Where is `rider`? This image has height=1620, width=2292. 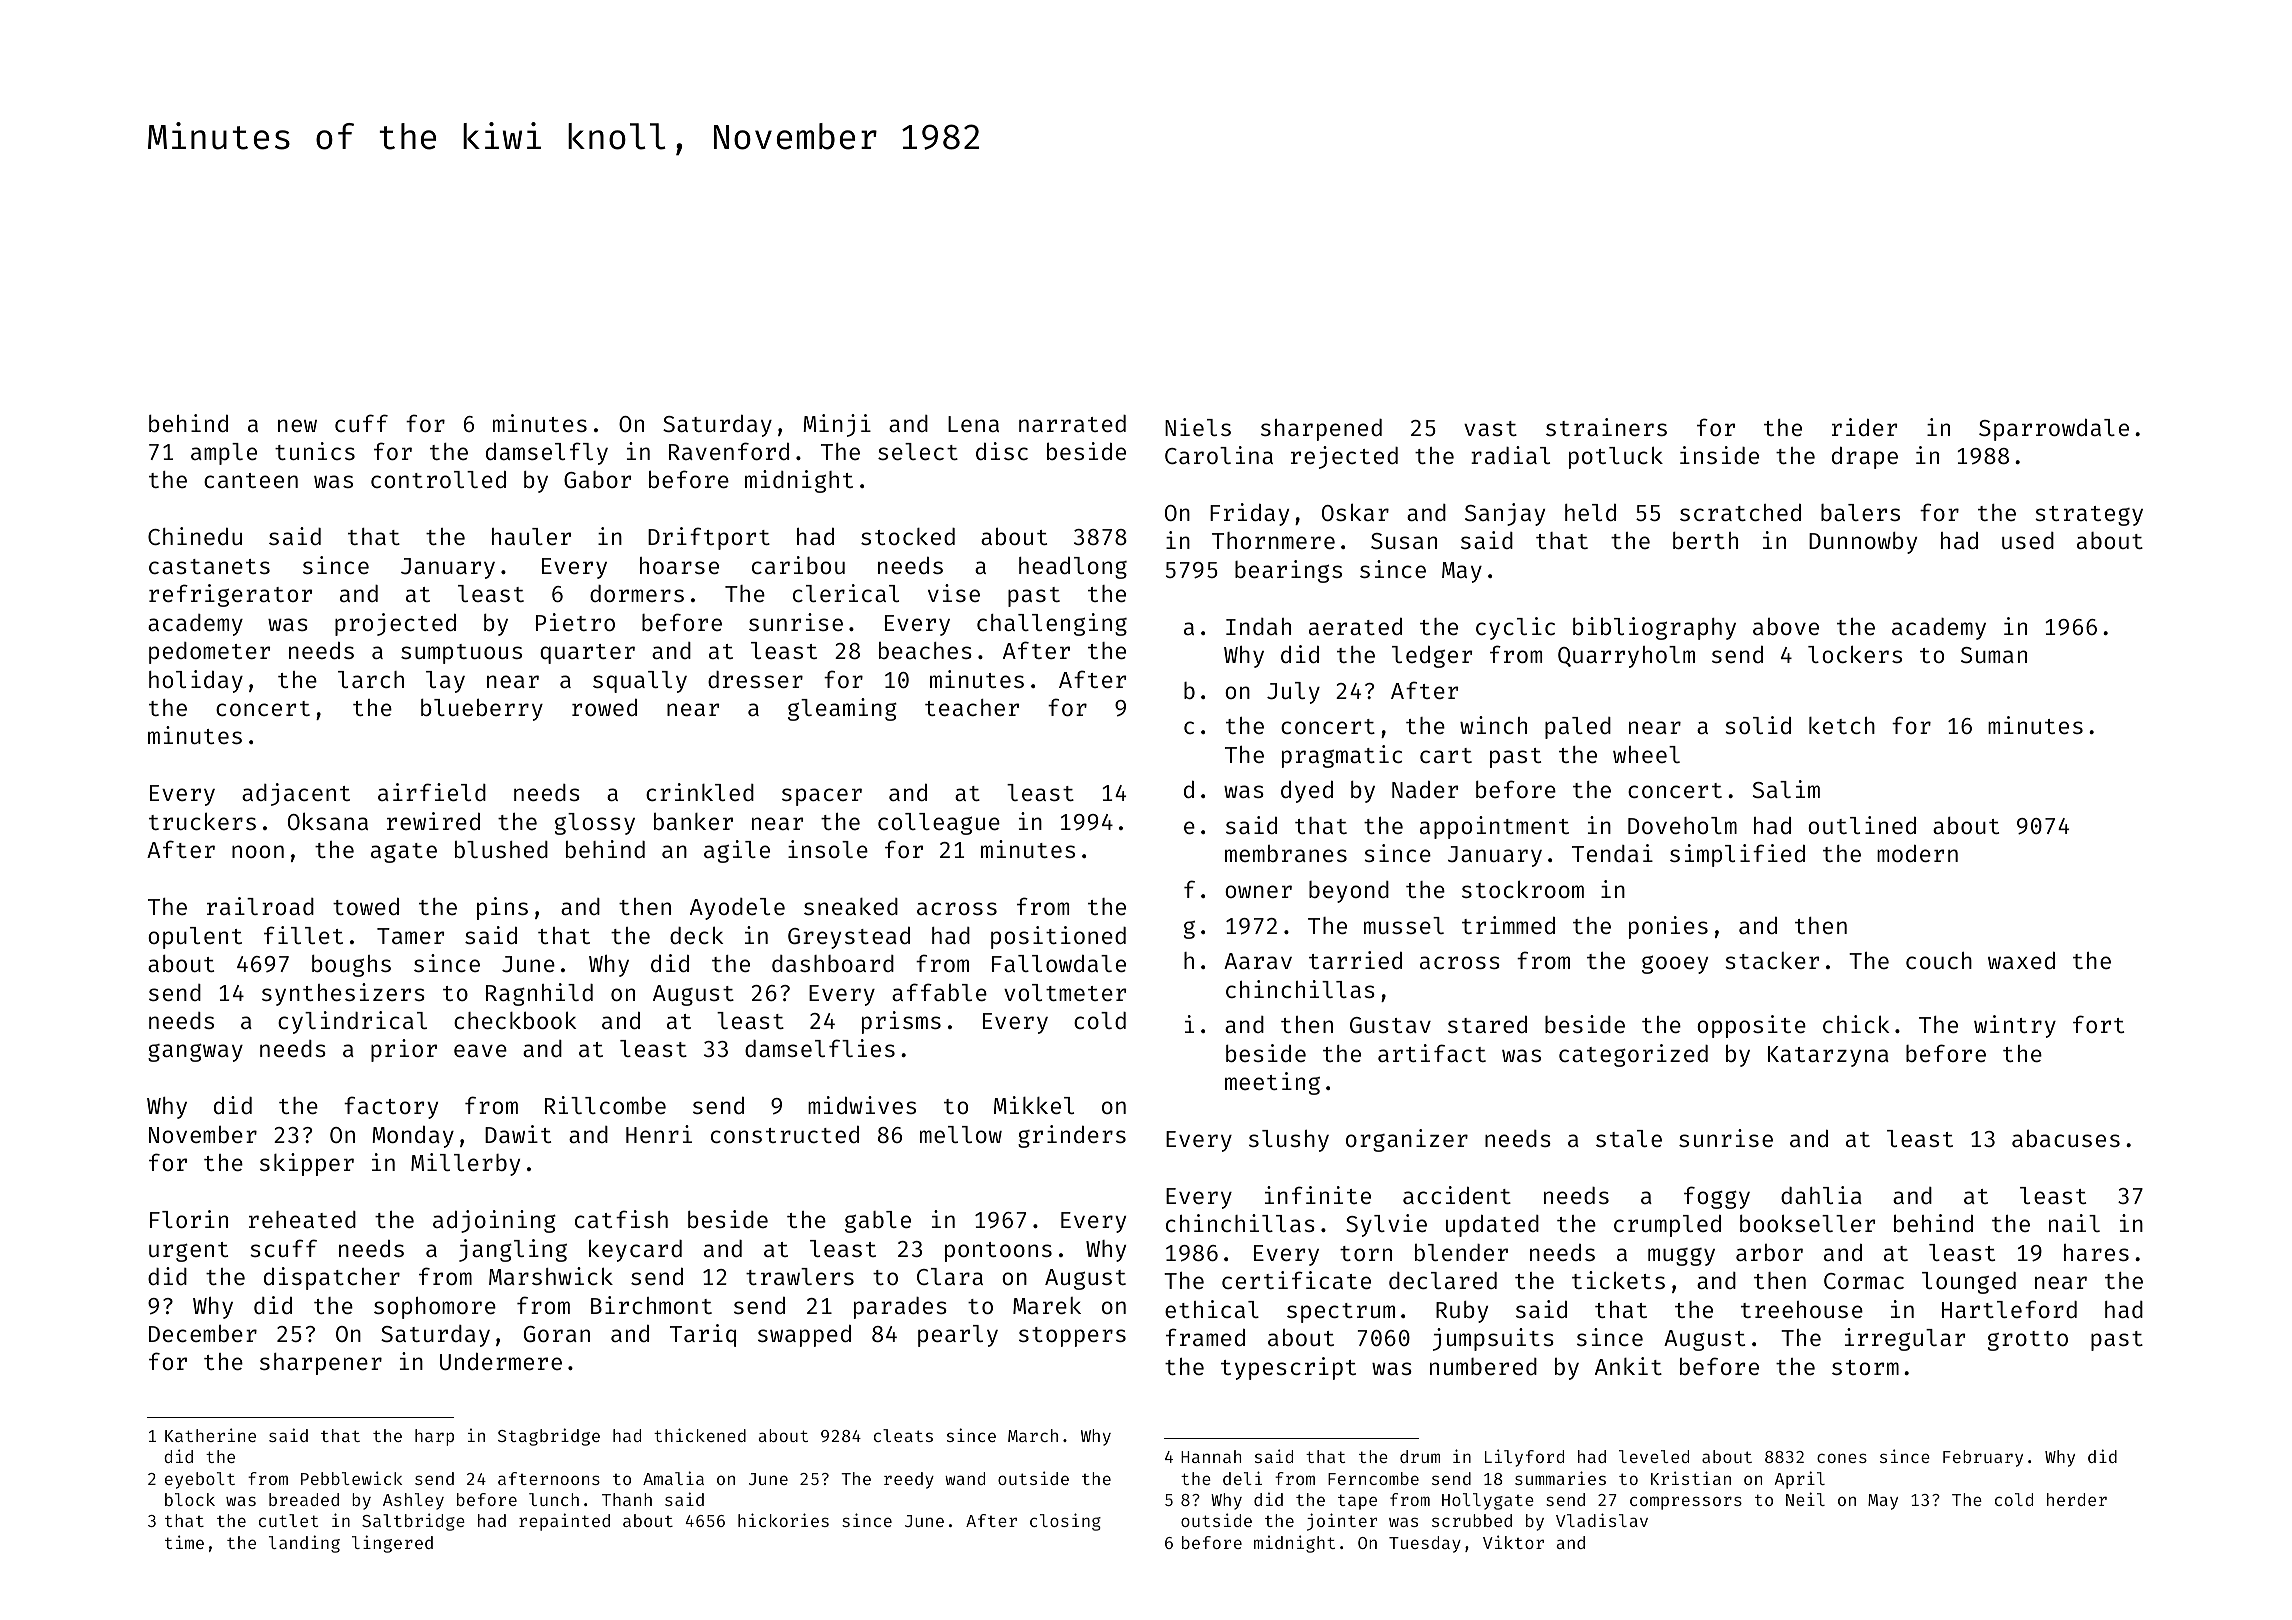 rider is located at coordinates (1864, 427).
